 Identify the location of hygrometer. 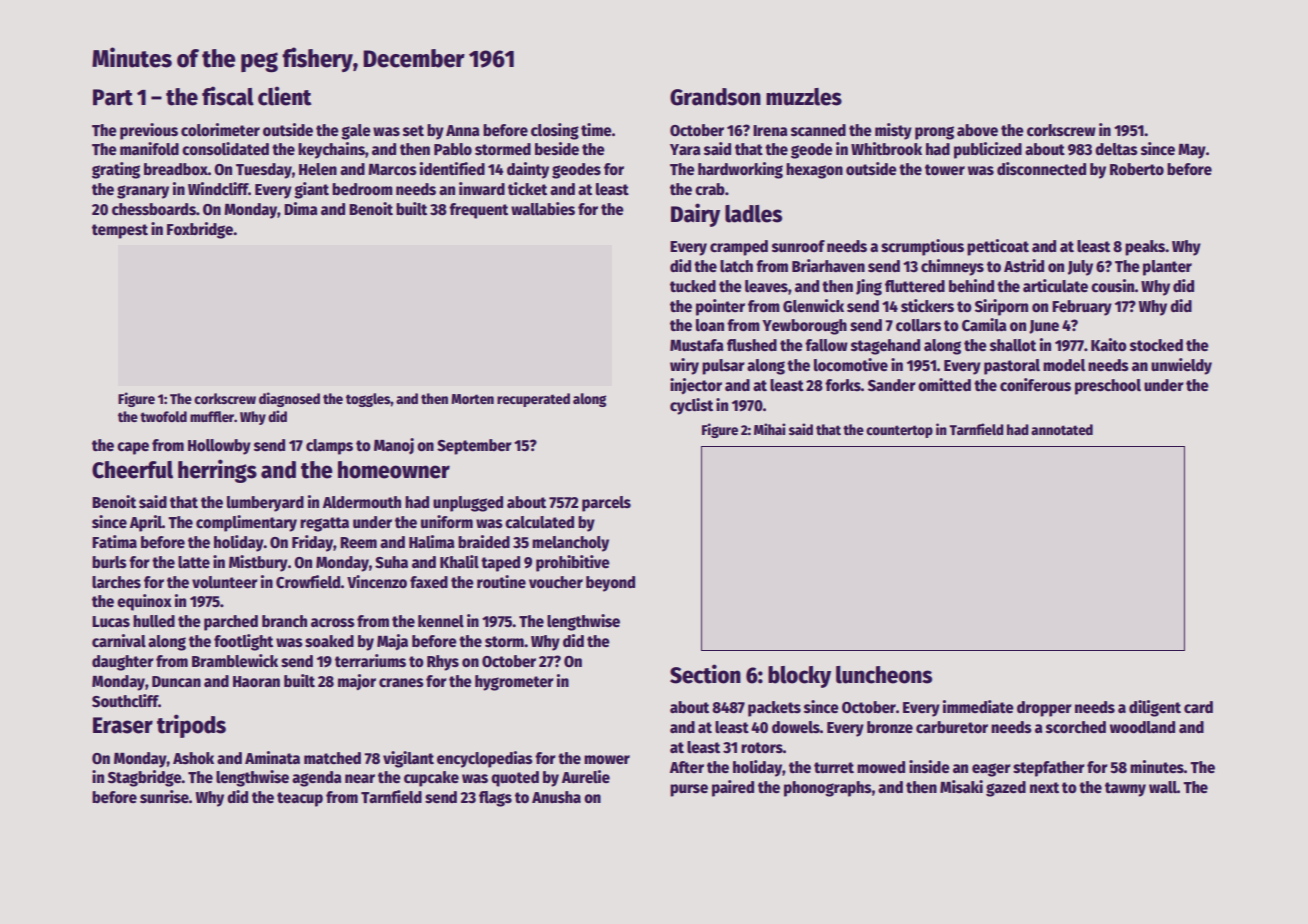
(514, 683).
